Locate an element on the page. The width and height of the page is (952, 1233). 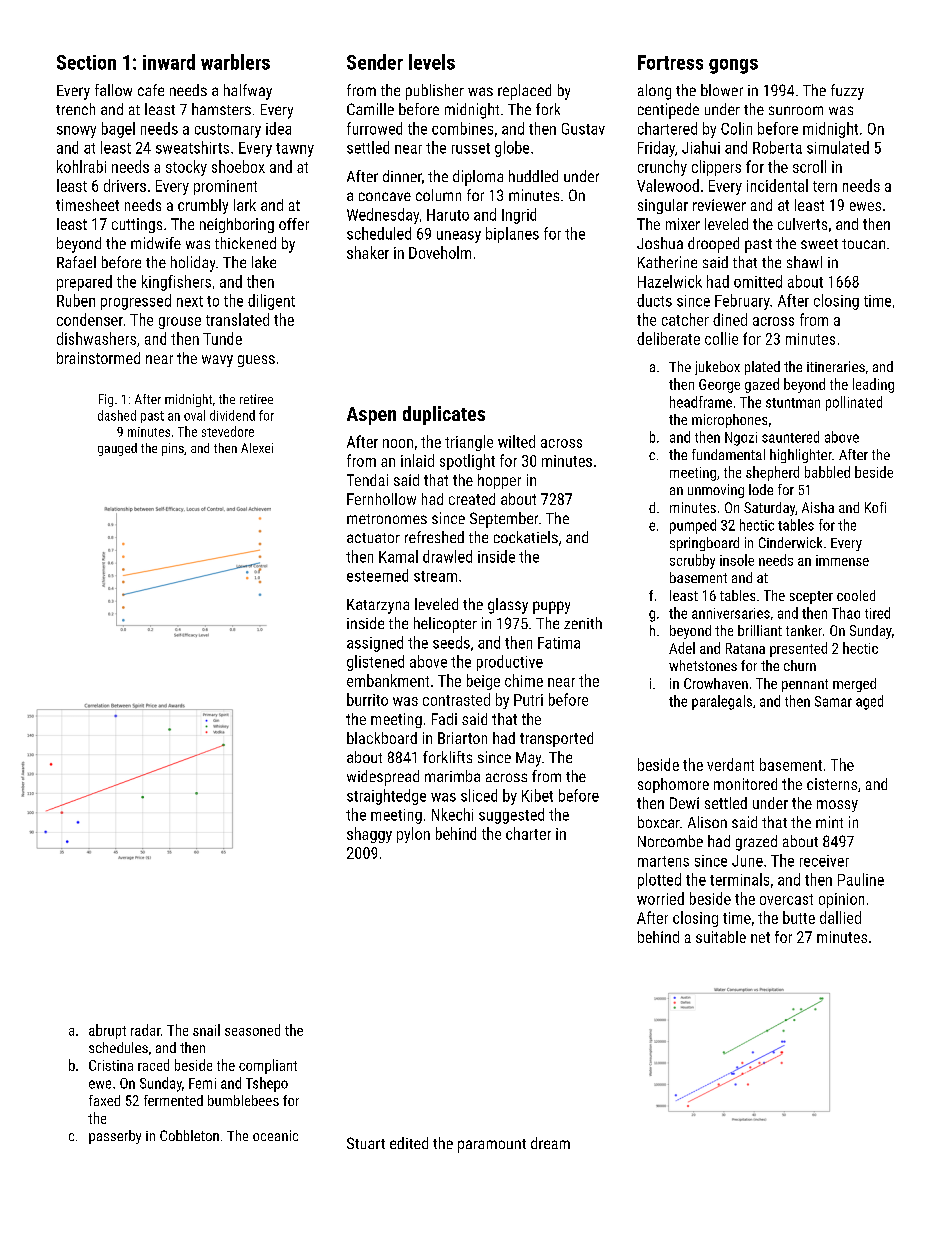
Rafael is located at coordinates (76, 262).
